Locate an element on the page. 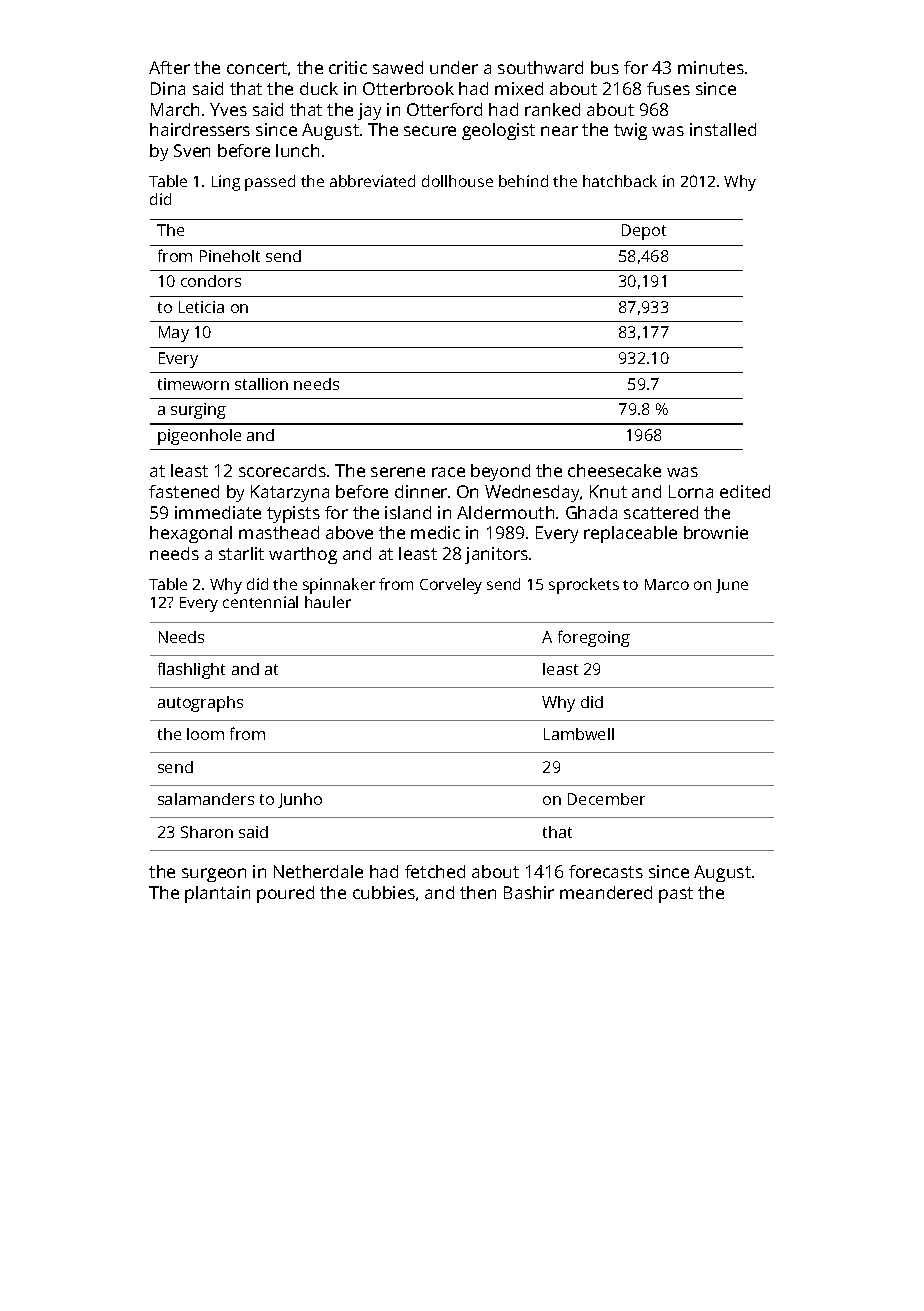 The width and height of the document is (924, 1311). sawed is located at coordinates (398, 67).
